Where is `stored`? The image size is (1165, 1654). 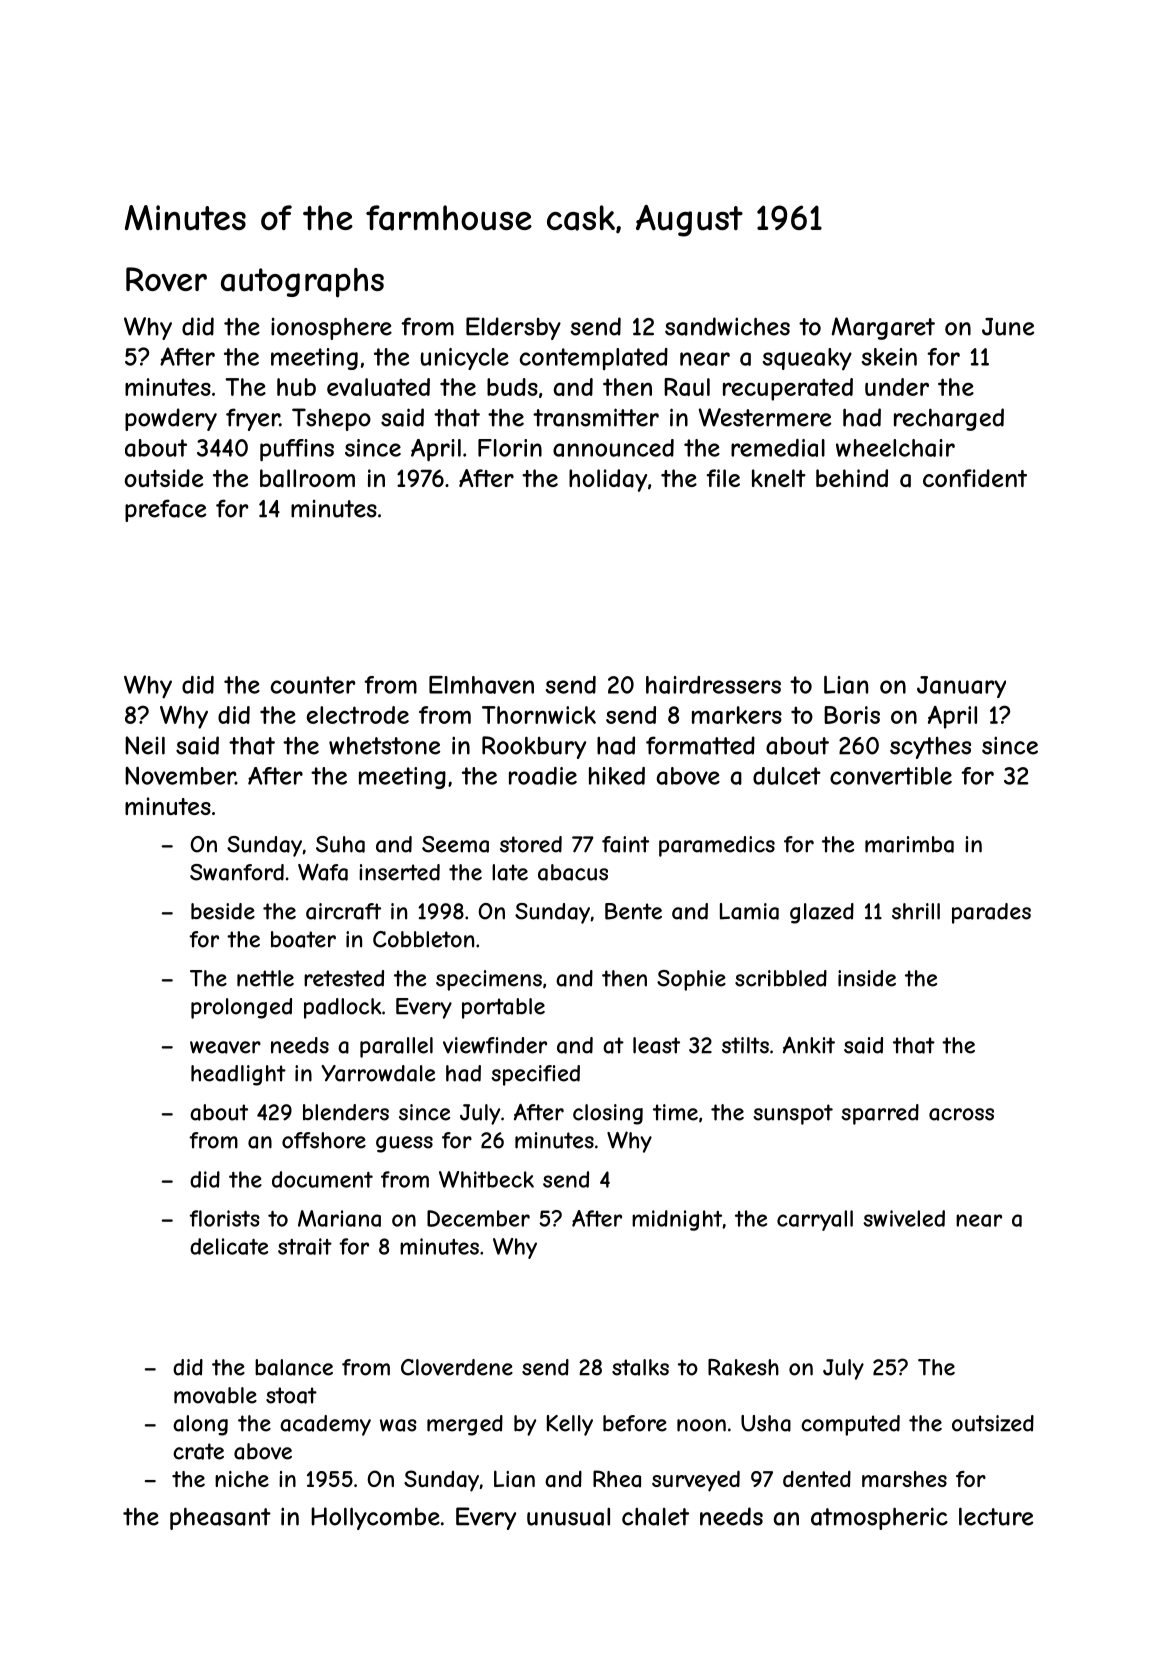 stored is located at coordinates (531, 844).
